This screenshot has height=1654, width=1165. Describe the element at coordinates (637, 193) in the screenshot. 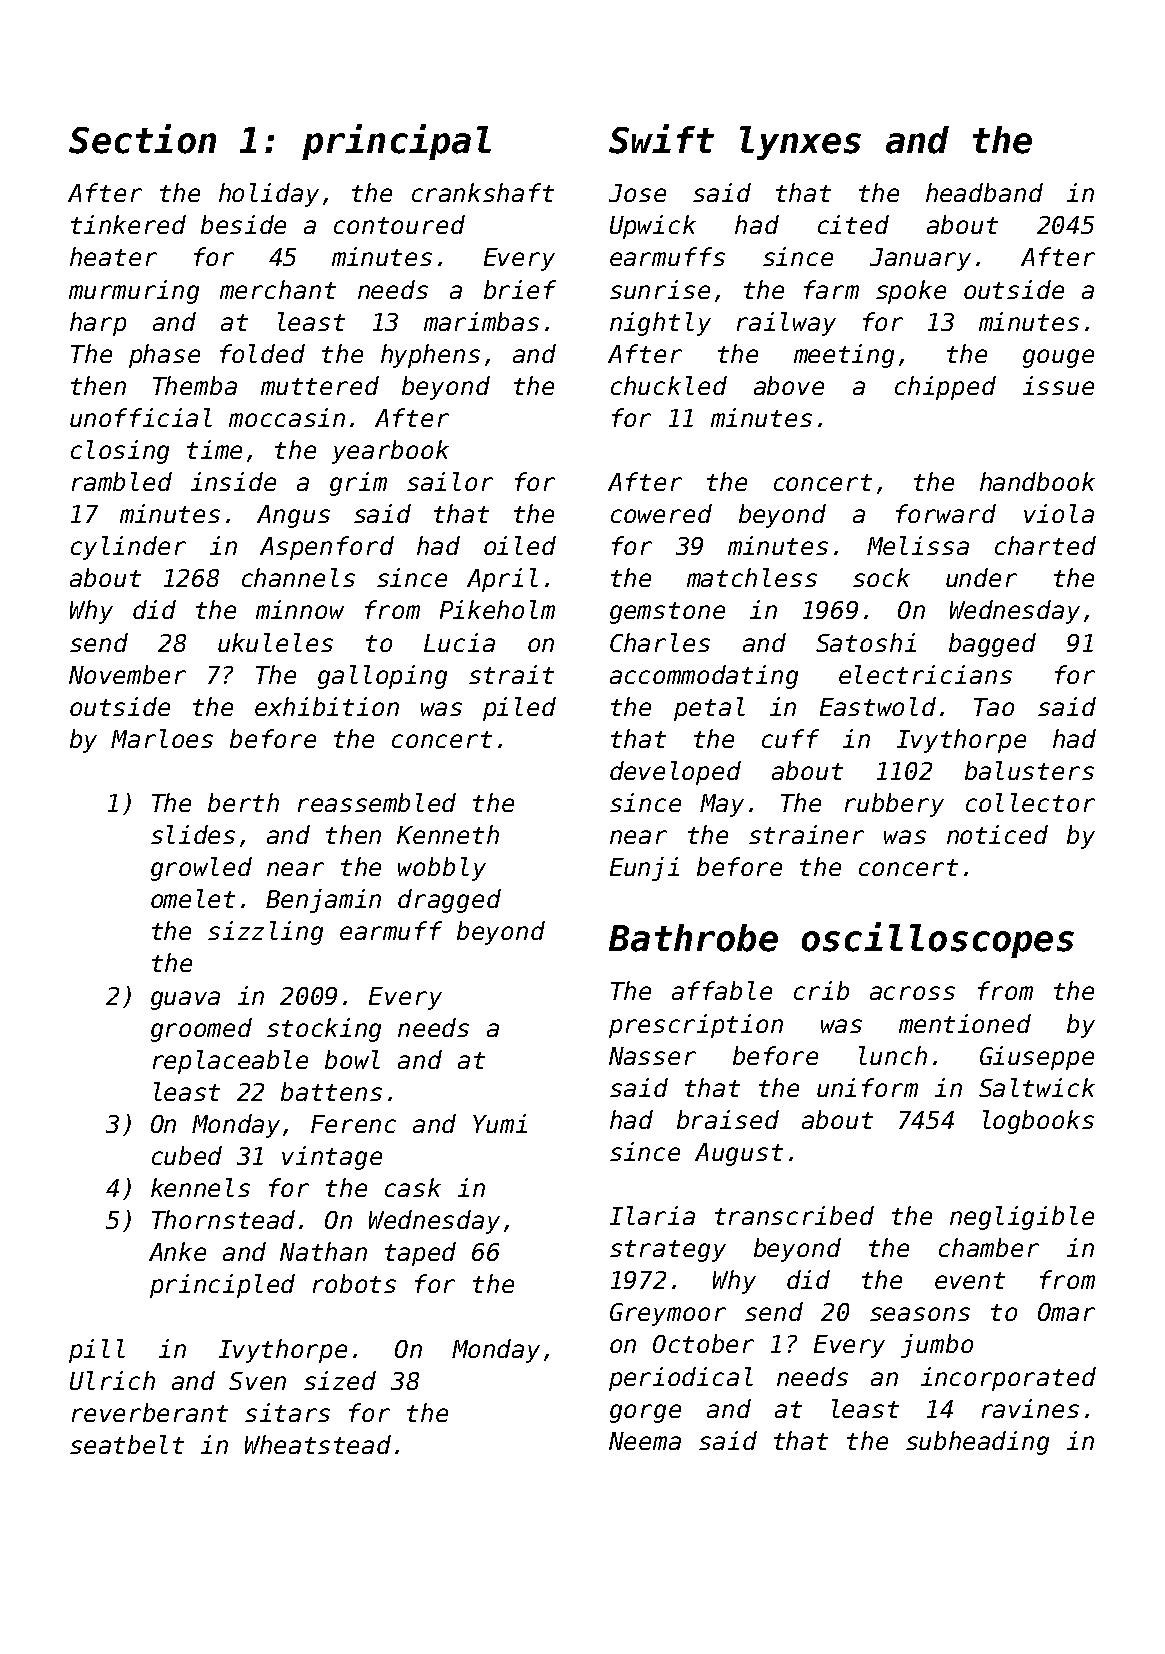

I see `Jose` at that location.
